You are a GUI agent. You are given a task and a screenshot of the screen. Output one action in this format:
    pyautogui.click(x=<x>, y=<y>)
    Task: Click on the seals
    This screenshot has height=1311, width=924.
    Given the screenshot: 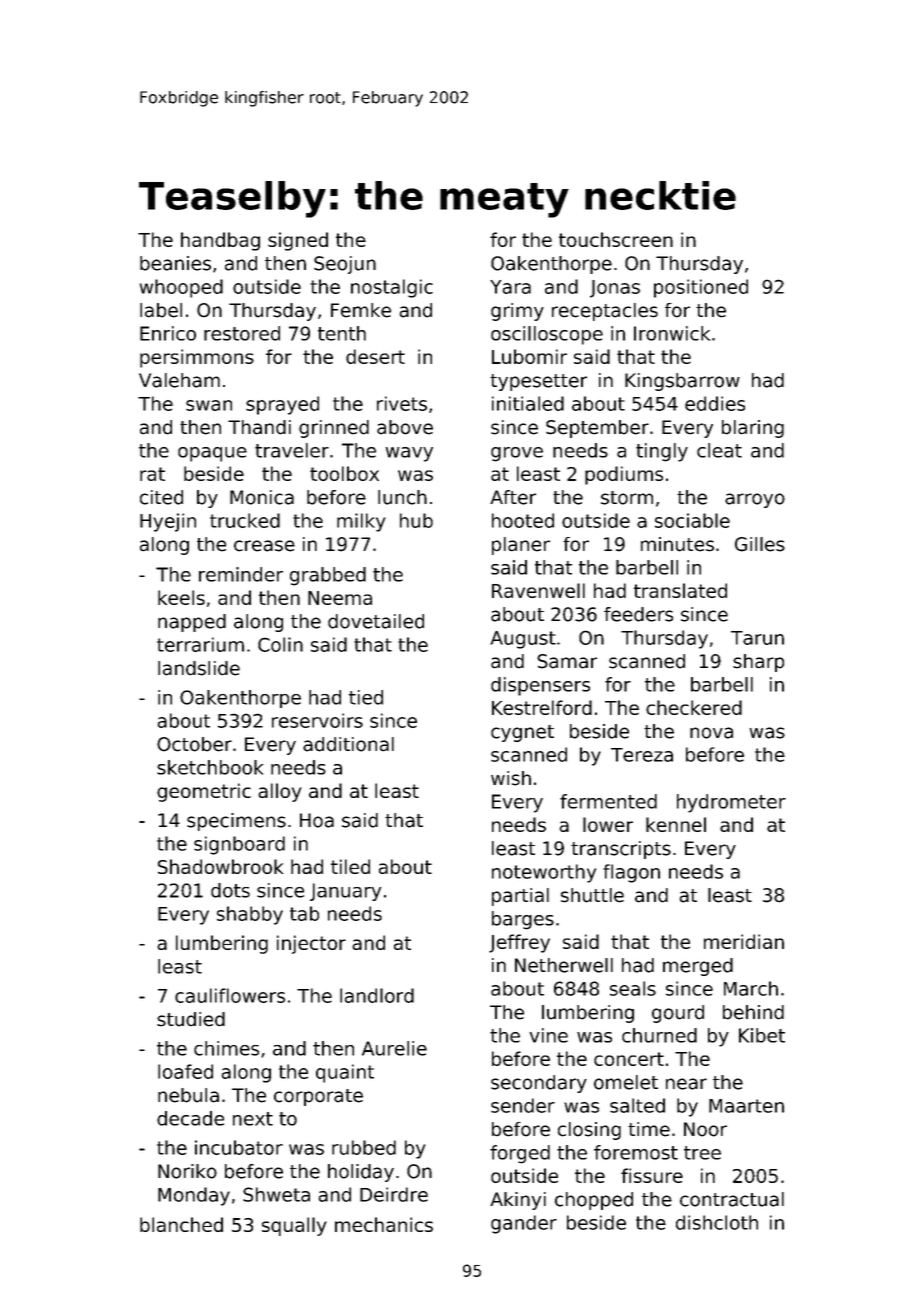 What is the action you would take?
    pyautogui.click(x=633, y=988)
